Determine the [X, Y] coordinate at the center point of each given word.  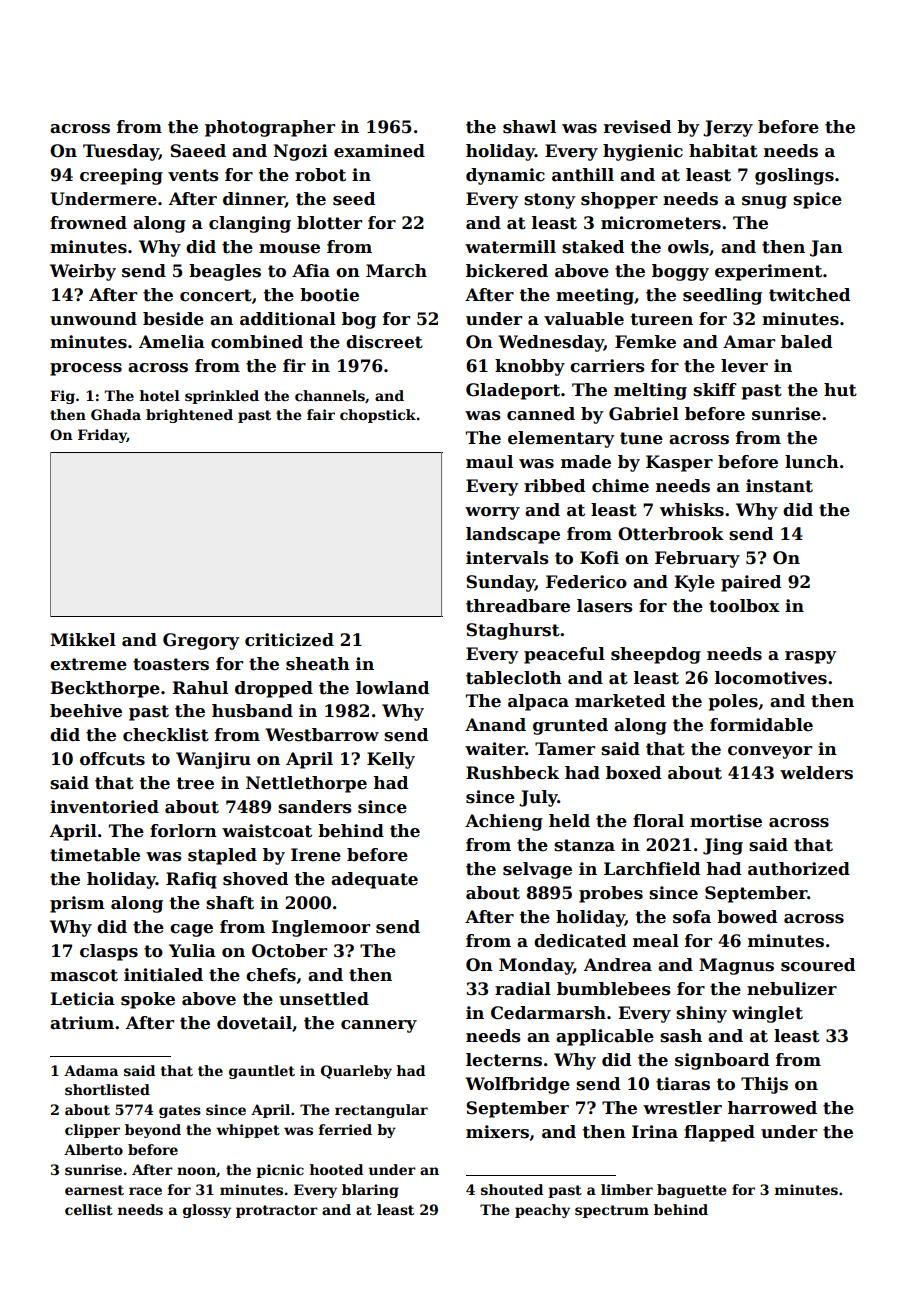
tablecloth [514, 678]
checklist [166, 735]
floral [658, 821]
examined [379, 151]
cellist [89, 1209]
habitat [723, 151]
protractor [277, 1211]
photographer [270, 128]
